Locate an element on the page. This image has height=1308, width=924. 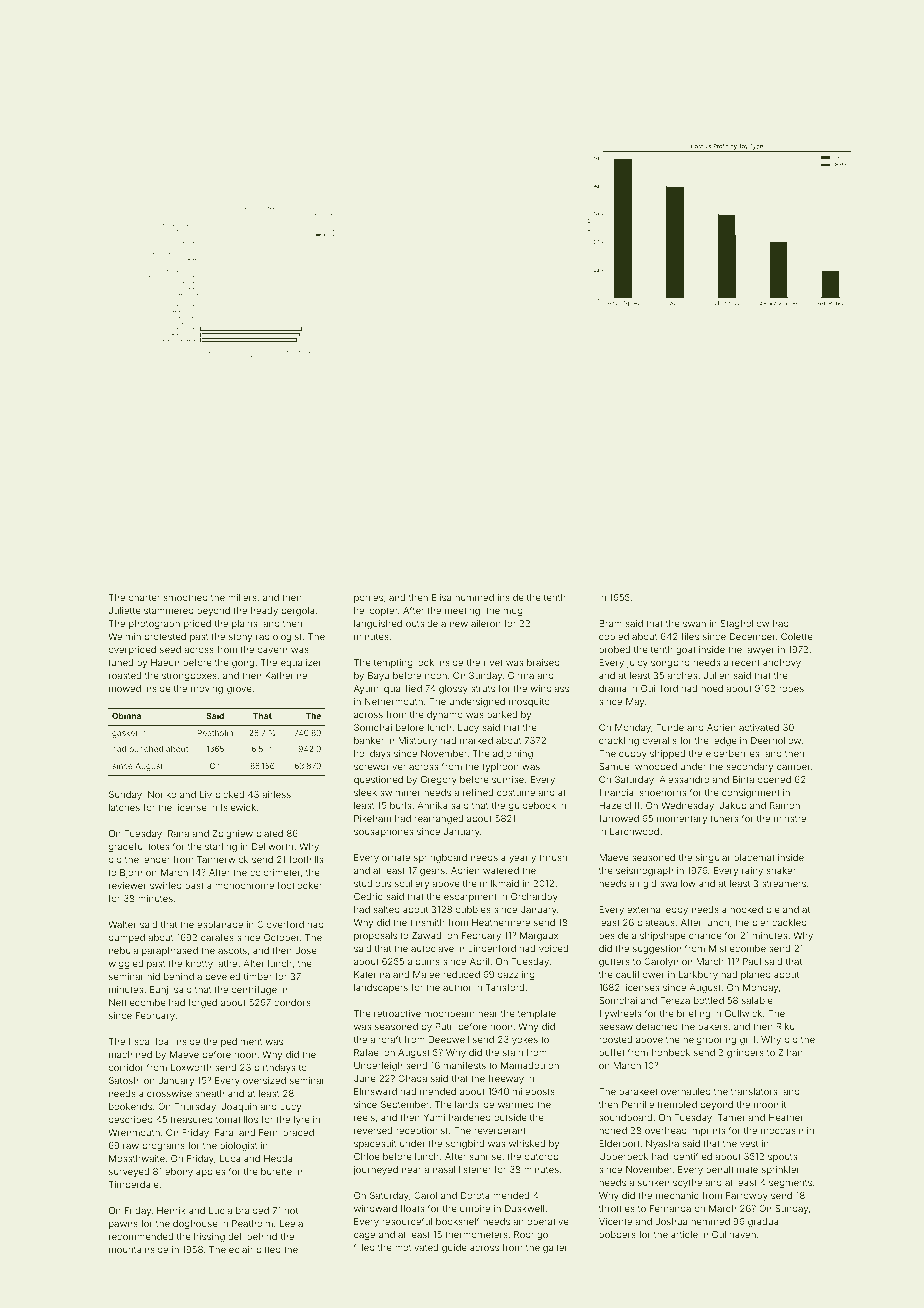
hummed is located at coordinates (474, 597).
